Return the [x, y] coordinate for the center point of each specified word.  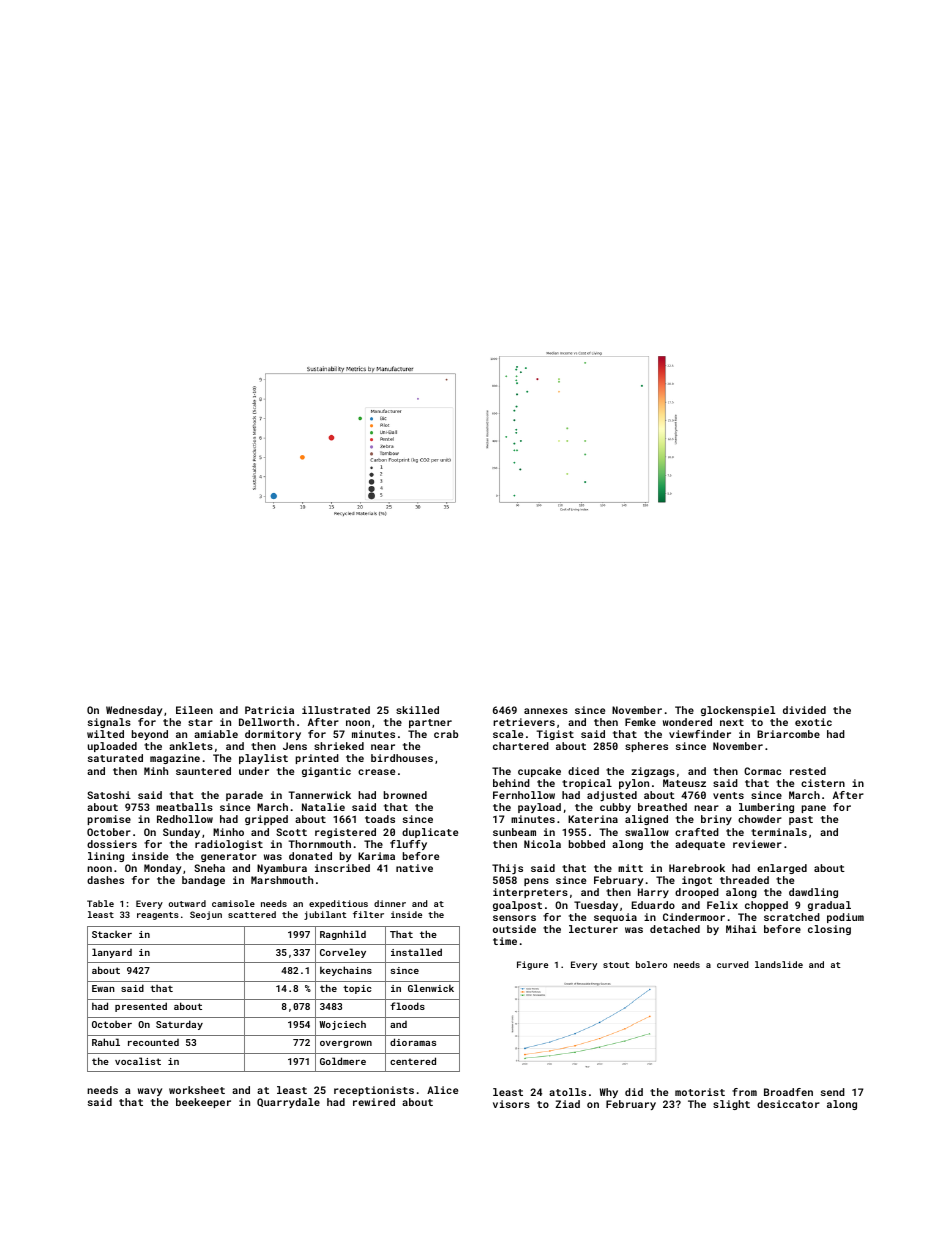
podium [845, 918]
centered [413, 1061]
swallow [647, 832]
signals [109, 723]
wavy [150, 1092]
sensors [514, 918]
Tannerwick [319, 795]
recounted [153, 1042]
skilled [417, 710]
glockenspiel [738, 711]
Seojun [206, 915]
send [833, 1092]
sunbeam [514, 832]
